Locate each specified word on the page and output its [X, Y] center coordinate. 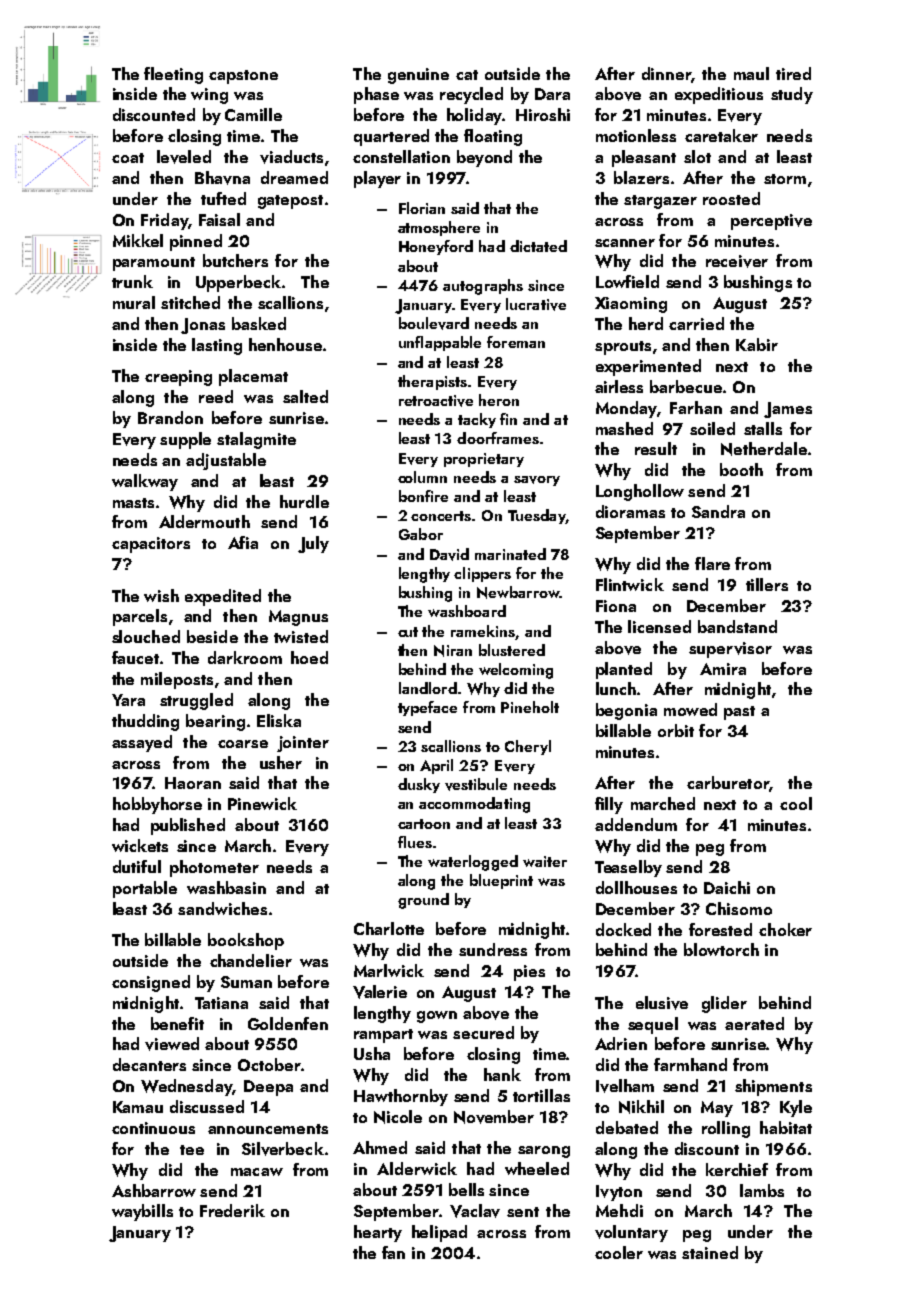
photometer [214, 868]
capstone [243, 77]
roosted [731, 198]
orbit [676, 730]
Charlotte [389, 928]
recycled [471, 95]
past [739, 713]
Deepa [268, 1088]
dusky [419, 785]
